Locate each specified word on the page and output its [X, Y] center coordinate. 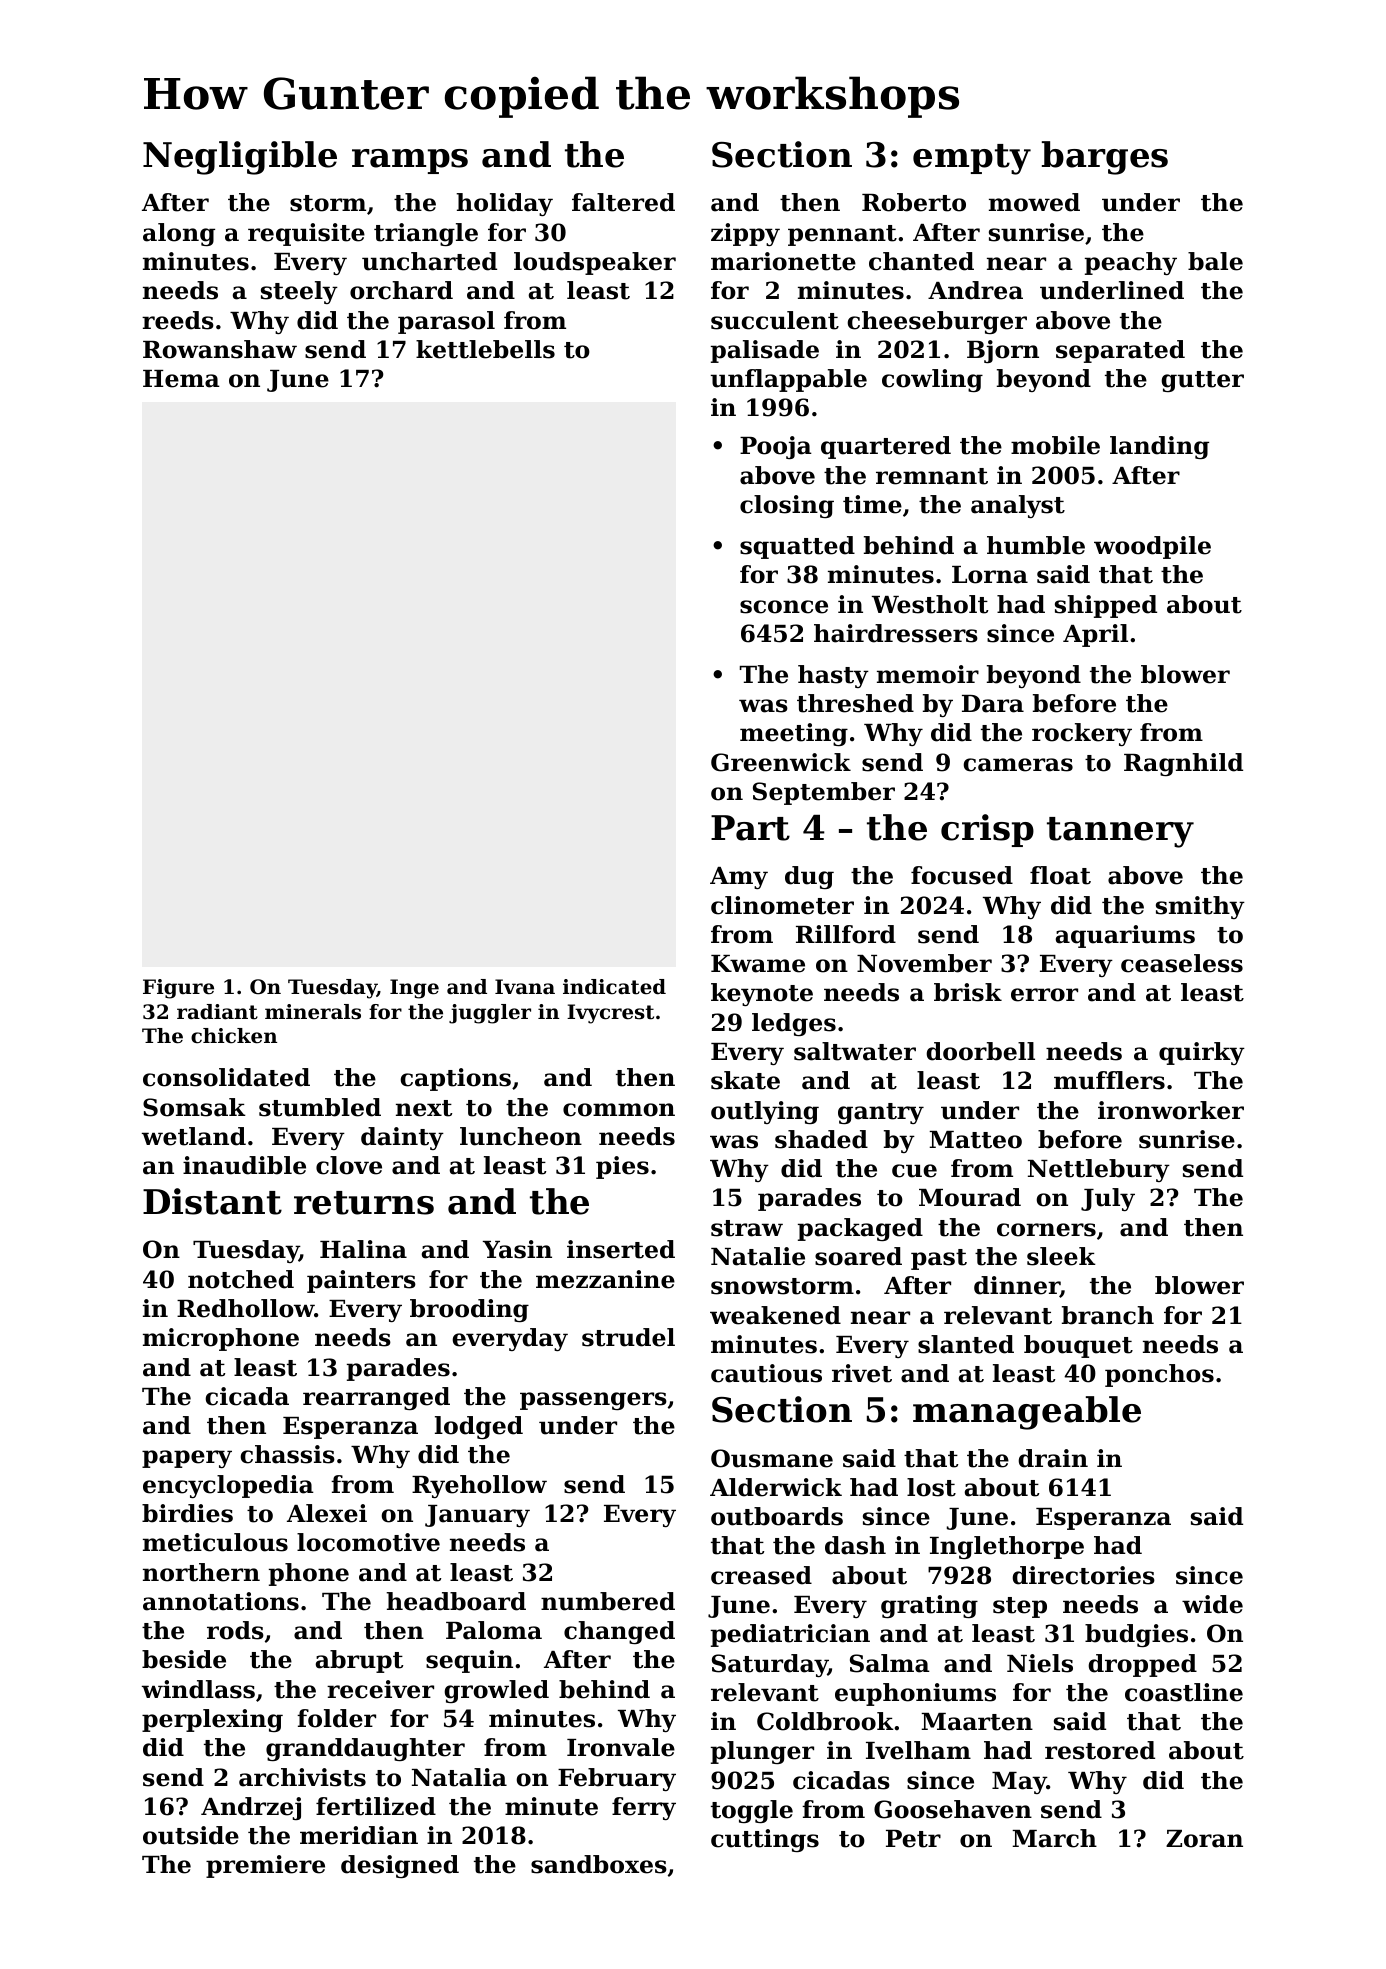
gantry [881, 1113]
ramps [410, 161]
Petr [913, 1839]
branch [1108, 1315]
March [1054, 1838]
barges [1105, 158]
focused [962, 875]
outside [191, 1835]
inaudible [244, 1165]
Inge [414, 989]
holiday [504, 204]
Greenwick [781, 762]
